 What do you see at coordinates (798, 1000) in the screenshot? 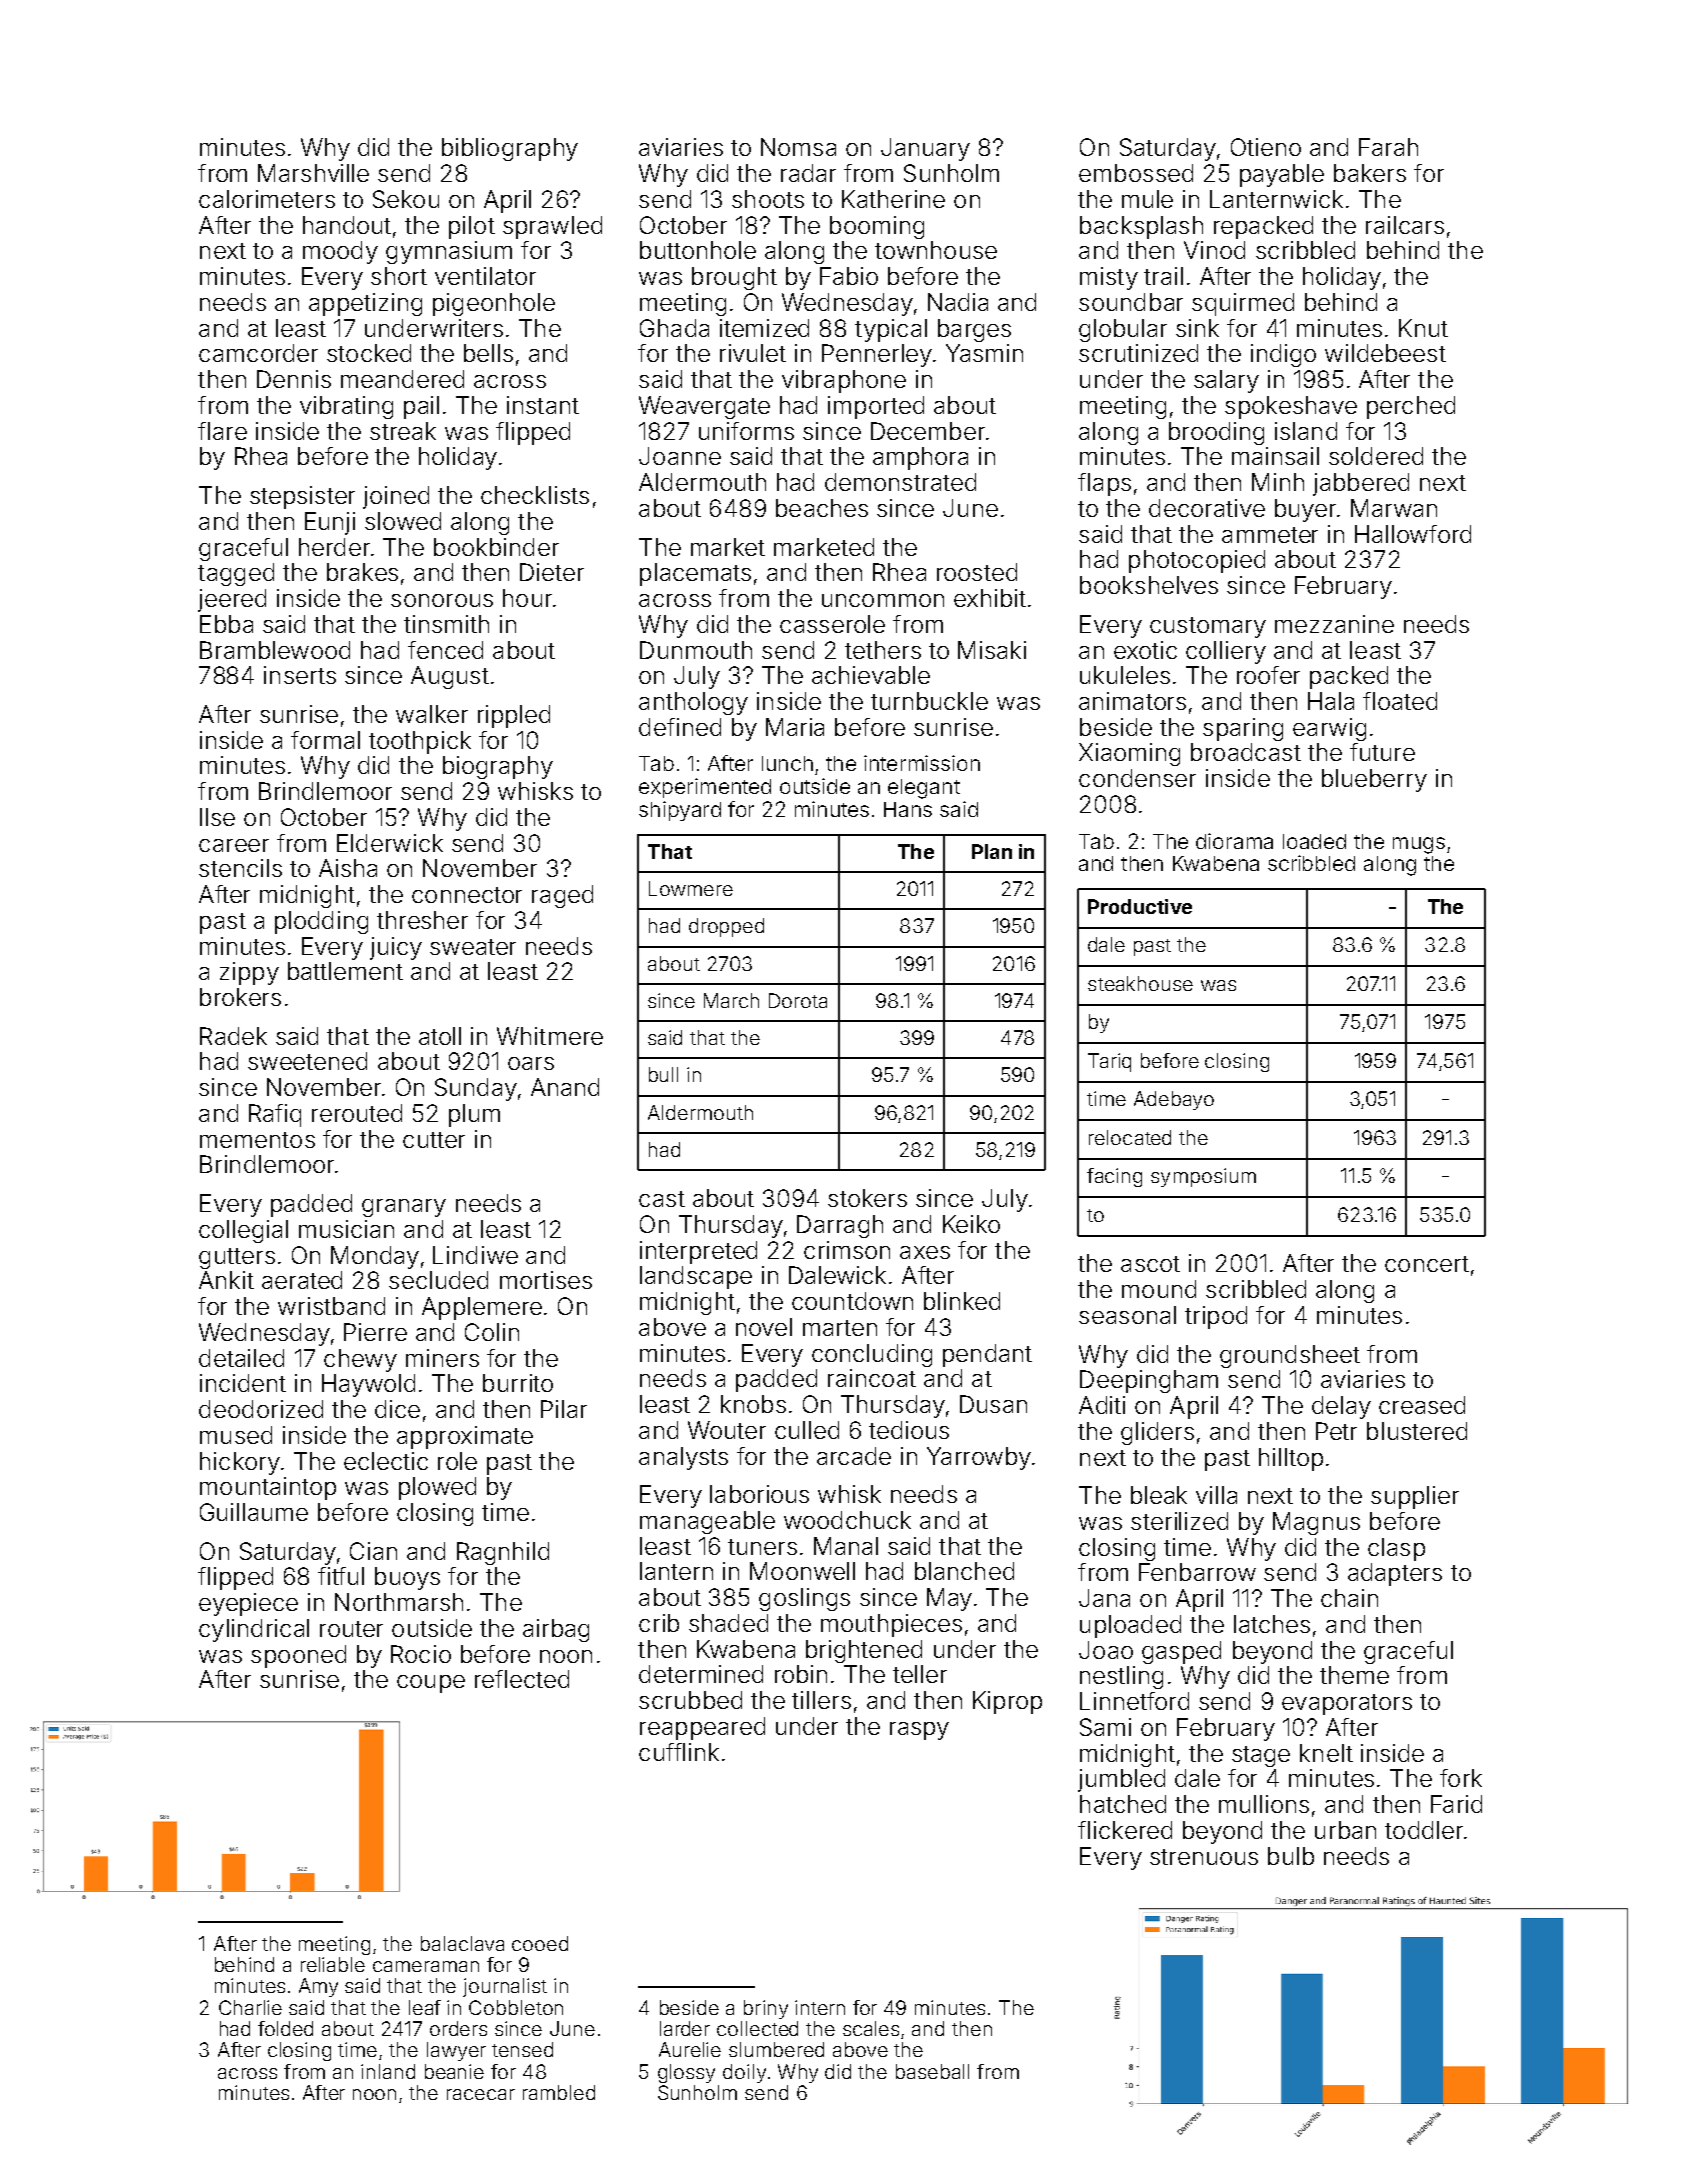
I see `Dorota` at bounding box center [798, 1000].
